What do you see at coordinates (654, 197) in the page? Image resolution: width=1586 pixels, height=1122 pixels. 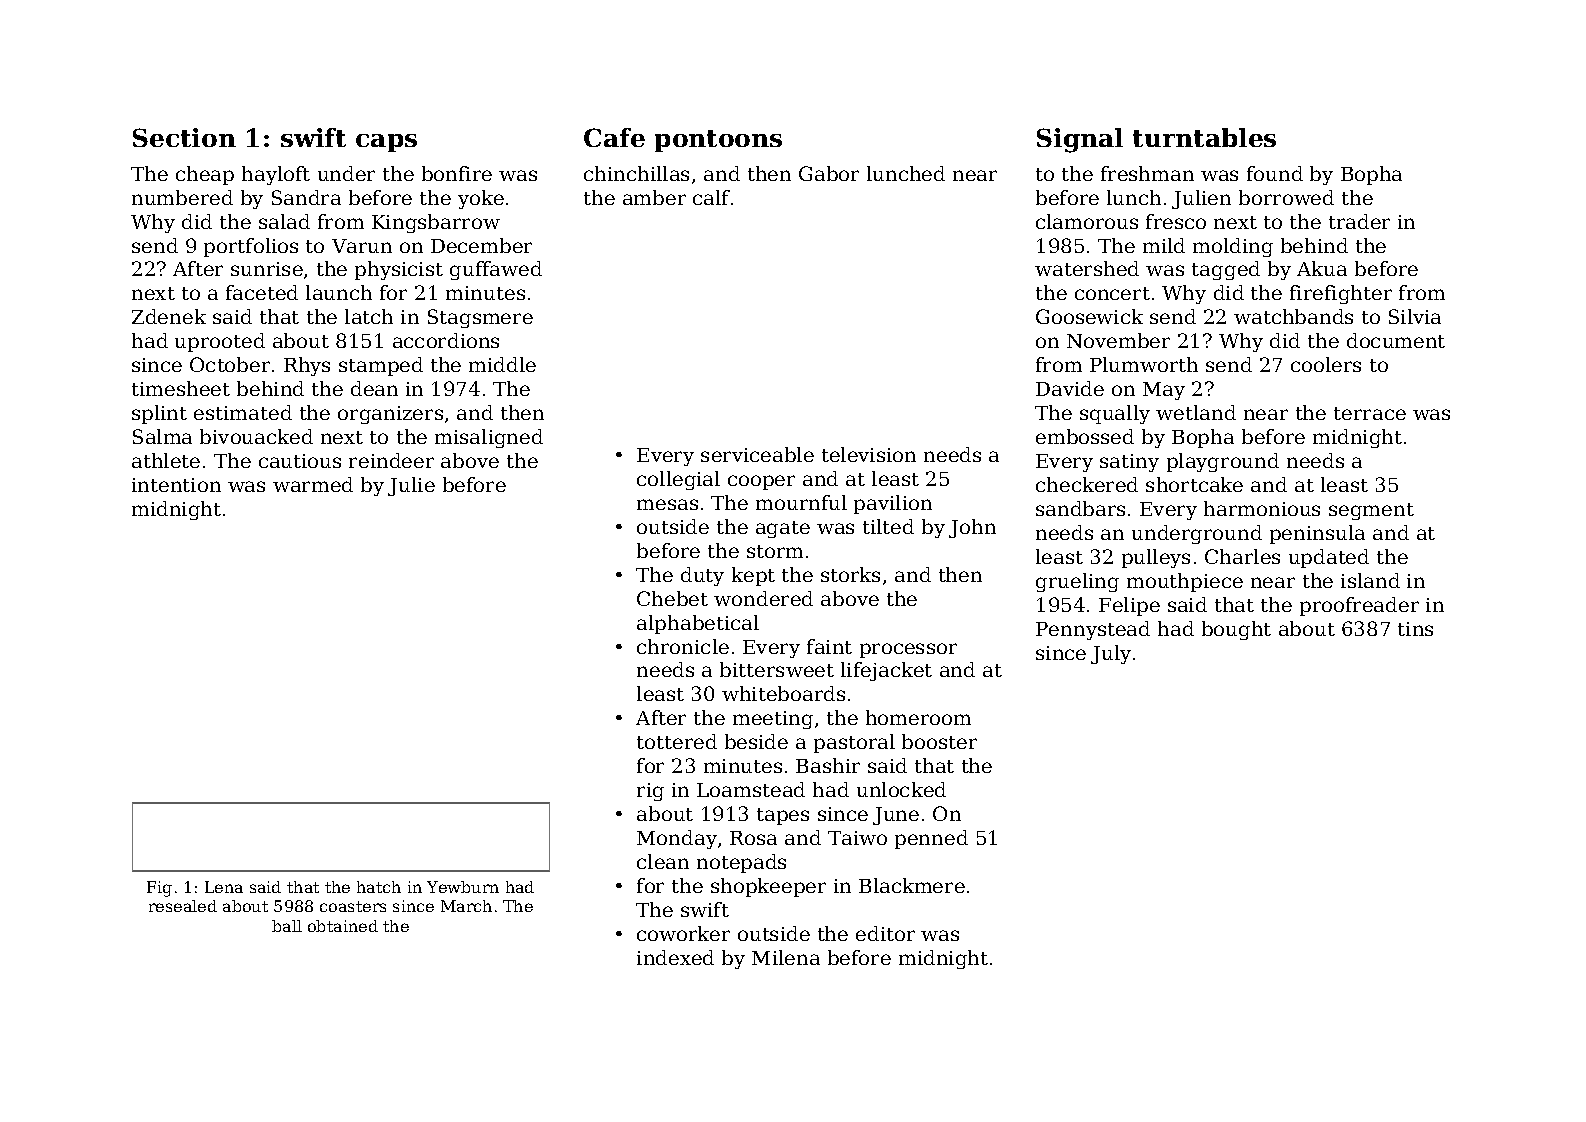 I see `amber` at bounding box center [654, 197].
